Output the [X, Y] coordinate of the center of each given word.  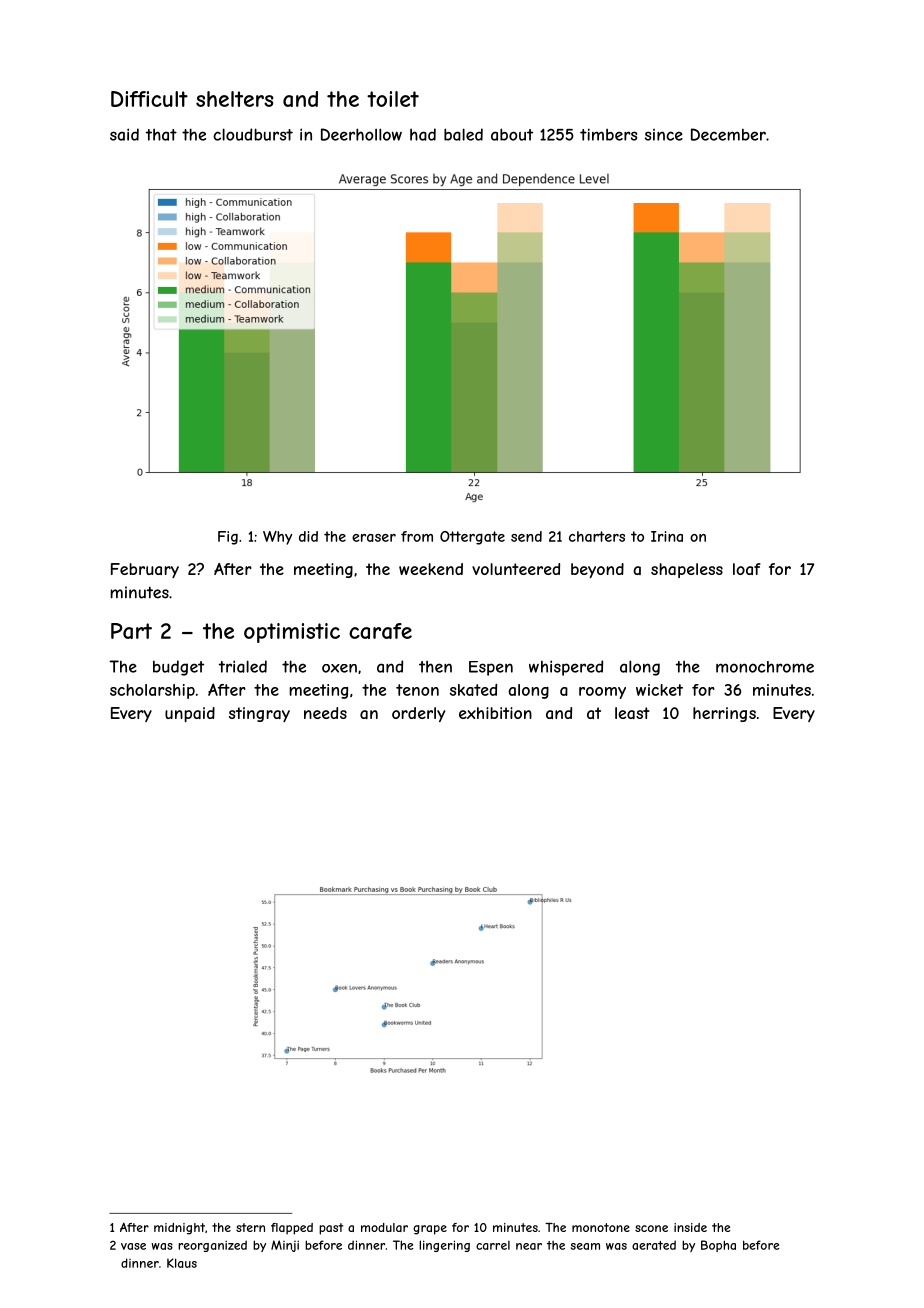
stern [250, 1227]
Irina [667, 536]
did [308, 536]
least [632, 713]
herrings [724, 714]
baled [463, 134]
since [664, 135]
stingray [259, 714]
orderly [418, 714]
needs [325, 713]
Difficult [149, 99]
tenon [417, 690]
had [423, 134]
